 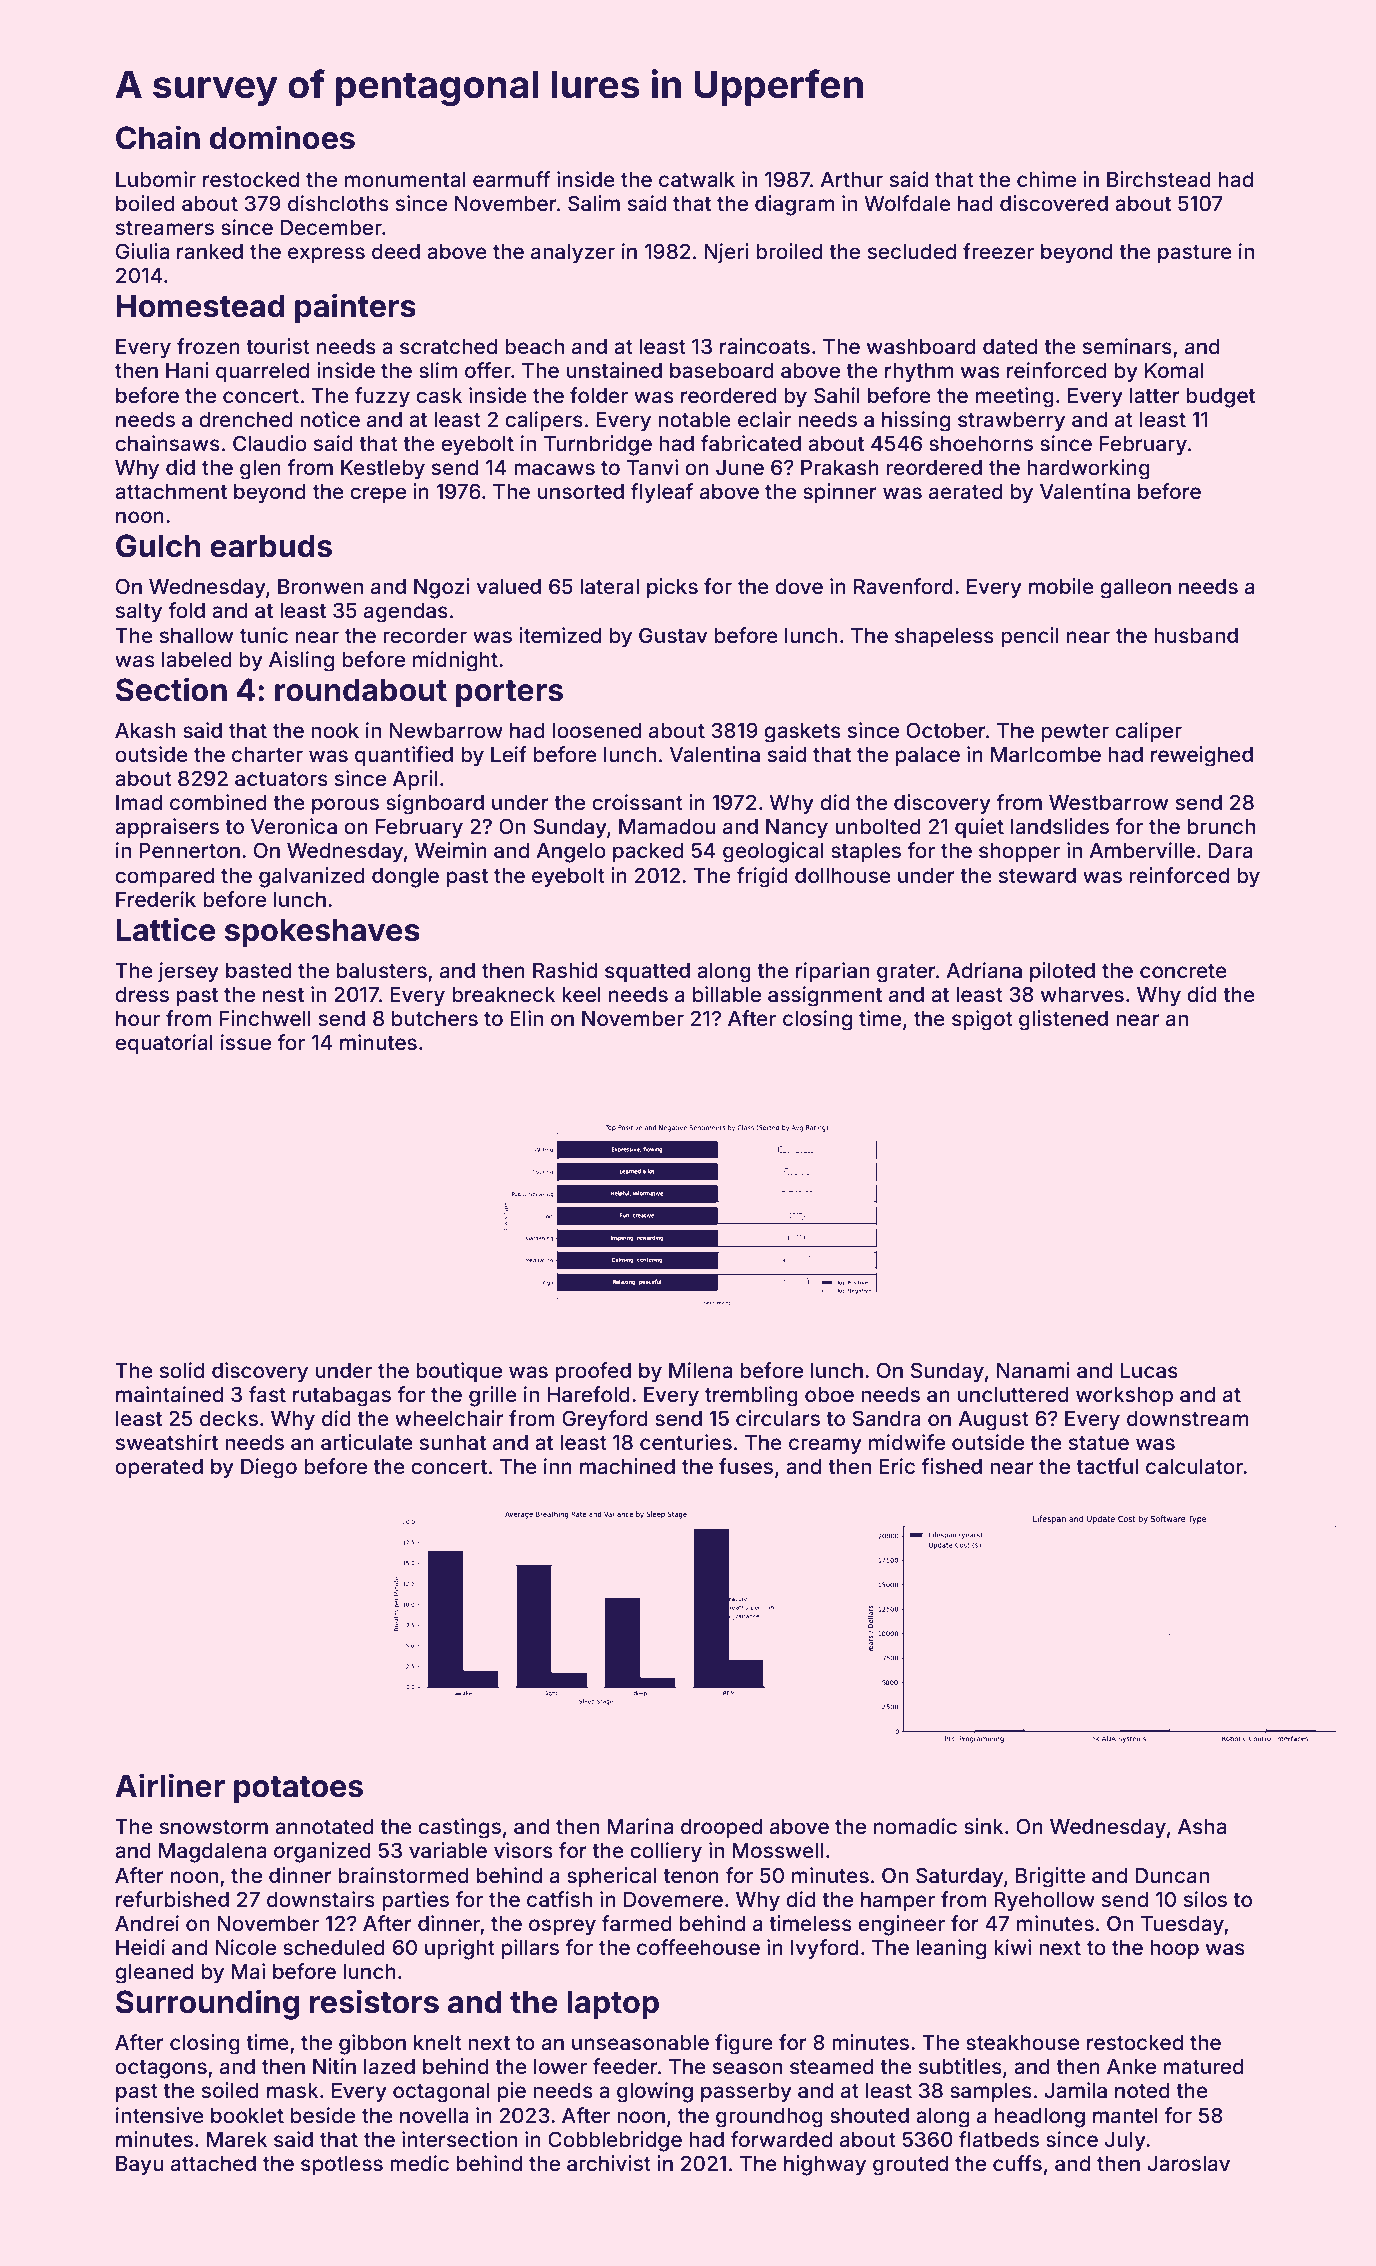 What do you see at coordinates (910, 2166) in the screenshot?
I see `grouted` at bounding box center [910, 2166].
